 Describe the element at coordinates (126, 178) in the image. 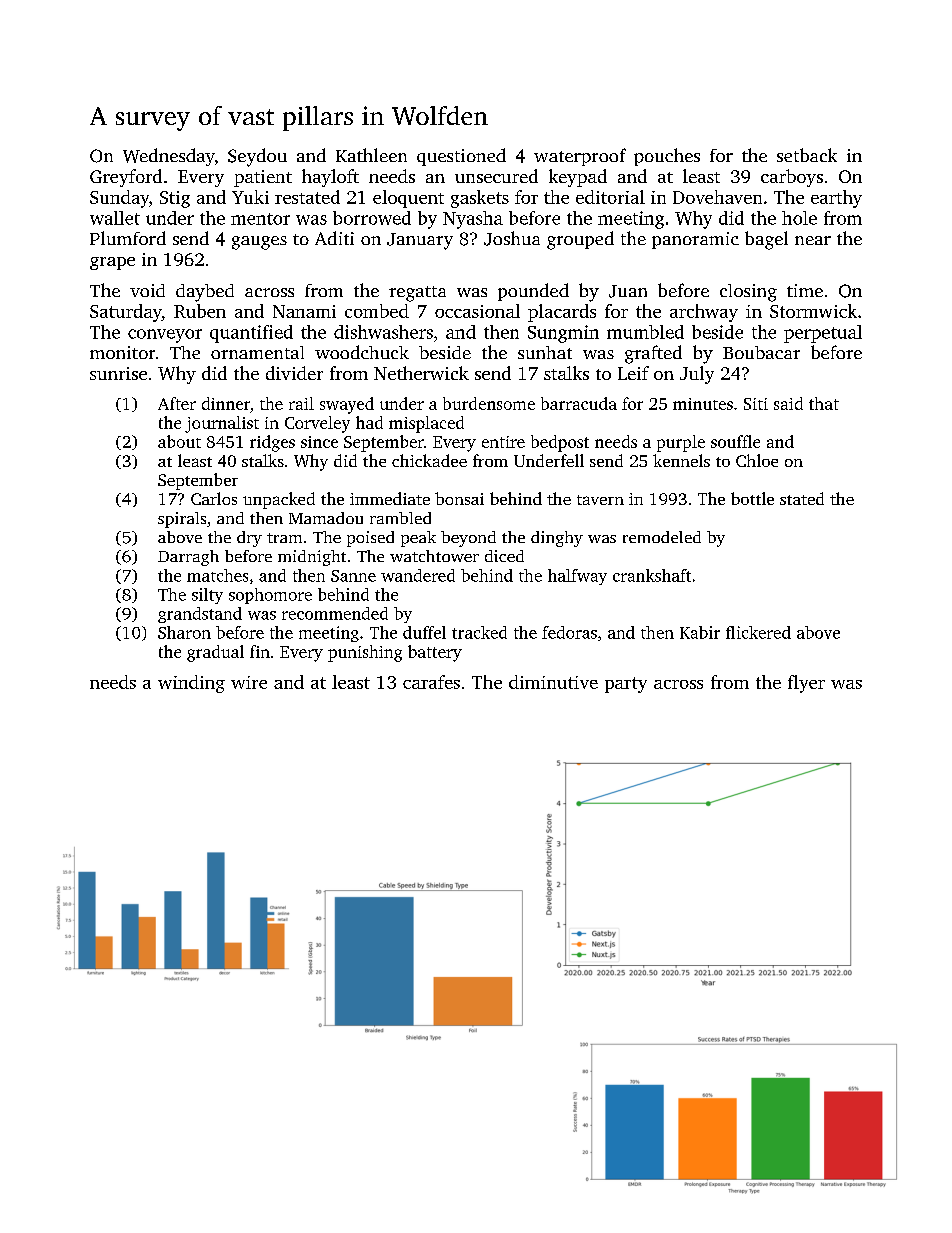

I see `Greyford` at that location.
